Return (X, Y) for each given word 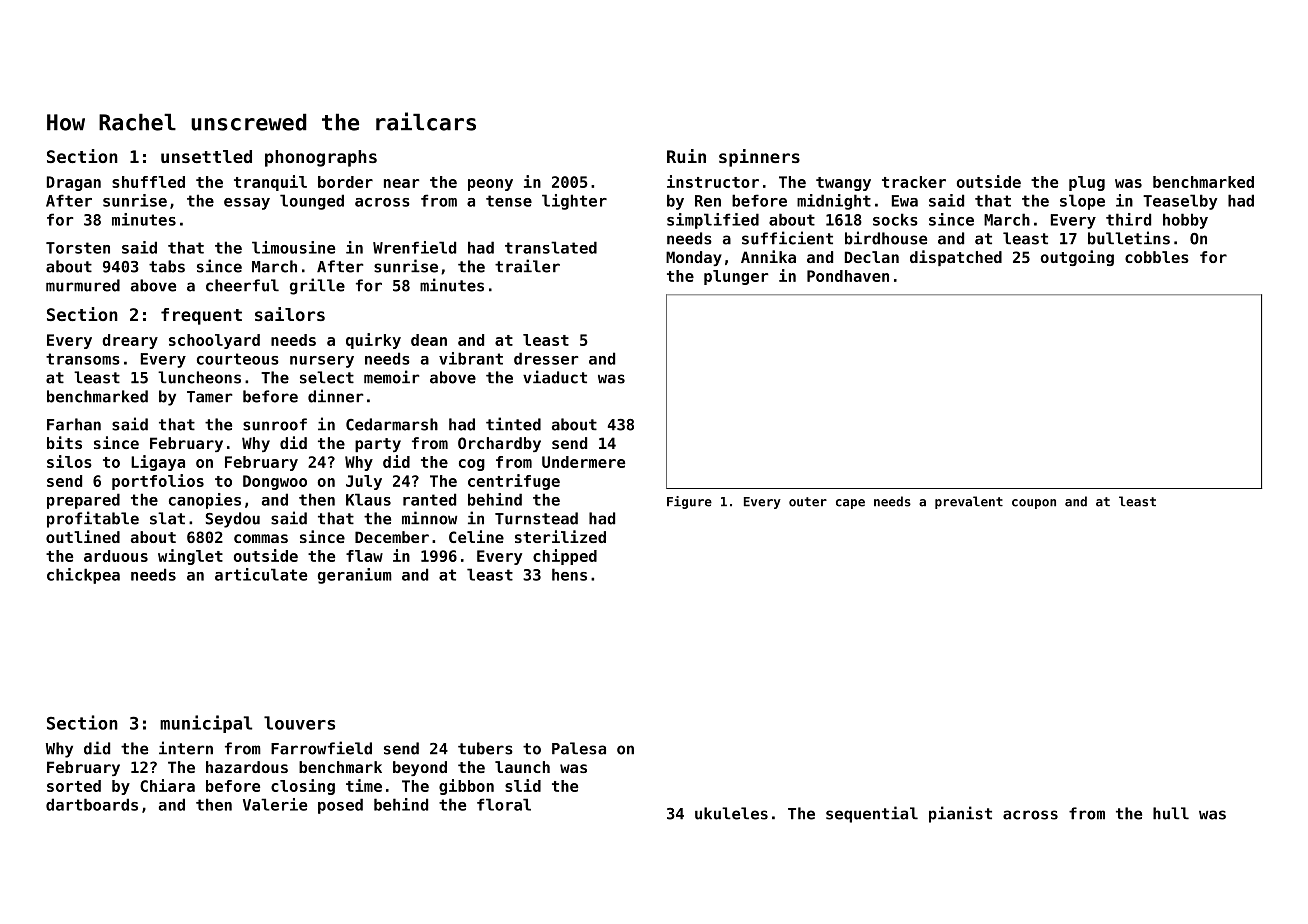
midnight (834, 202)
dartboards (92, 804)
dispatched (956, 258)
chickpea (83, 576)
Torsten (78, 248)
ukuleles (731, 813)
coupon (1034, 504)
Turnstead (536, 518)
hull (1171, 813)
